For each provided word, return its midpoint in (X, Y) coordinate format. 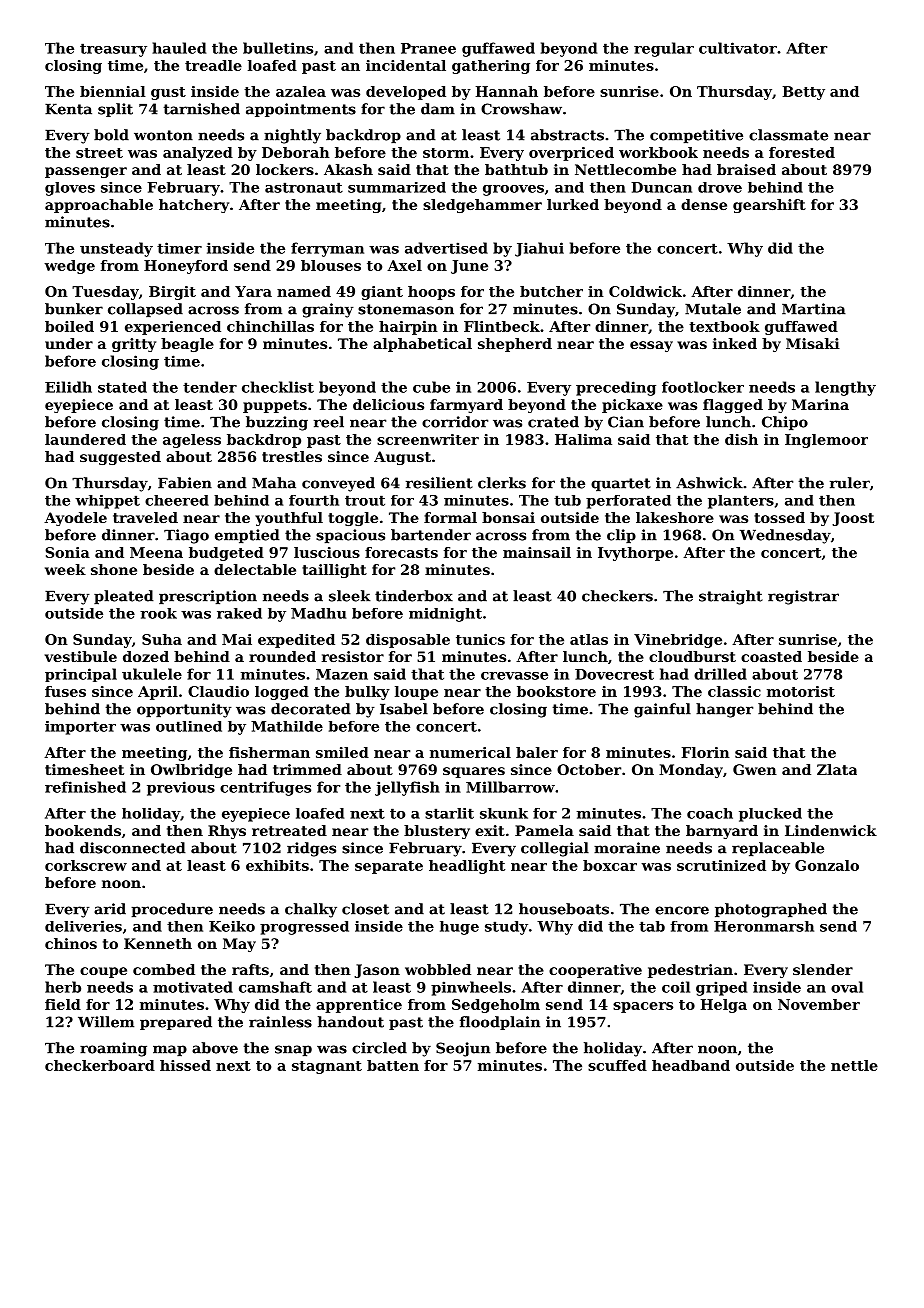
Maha (274, 483)
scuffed (617, 1065)
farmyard (466, 406)
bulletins (278, 48)
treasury (113, 50)
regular (664, 49)
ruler (850, 483)
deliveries (83, 926)
